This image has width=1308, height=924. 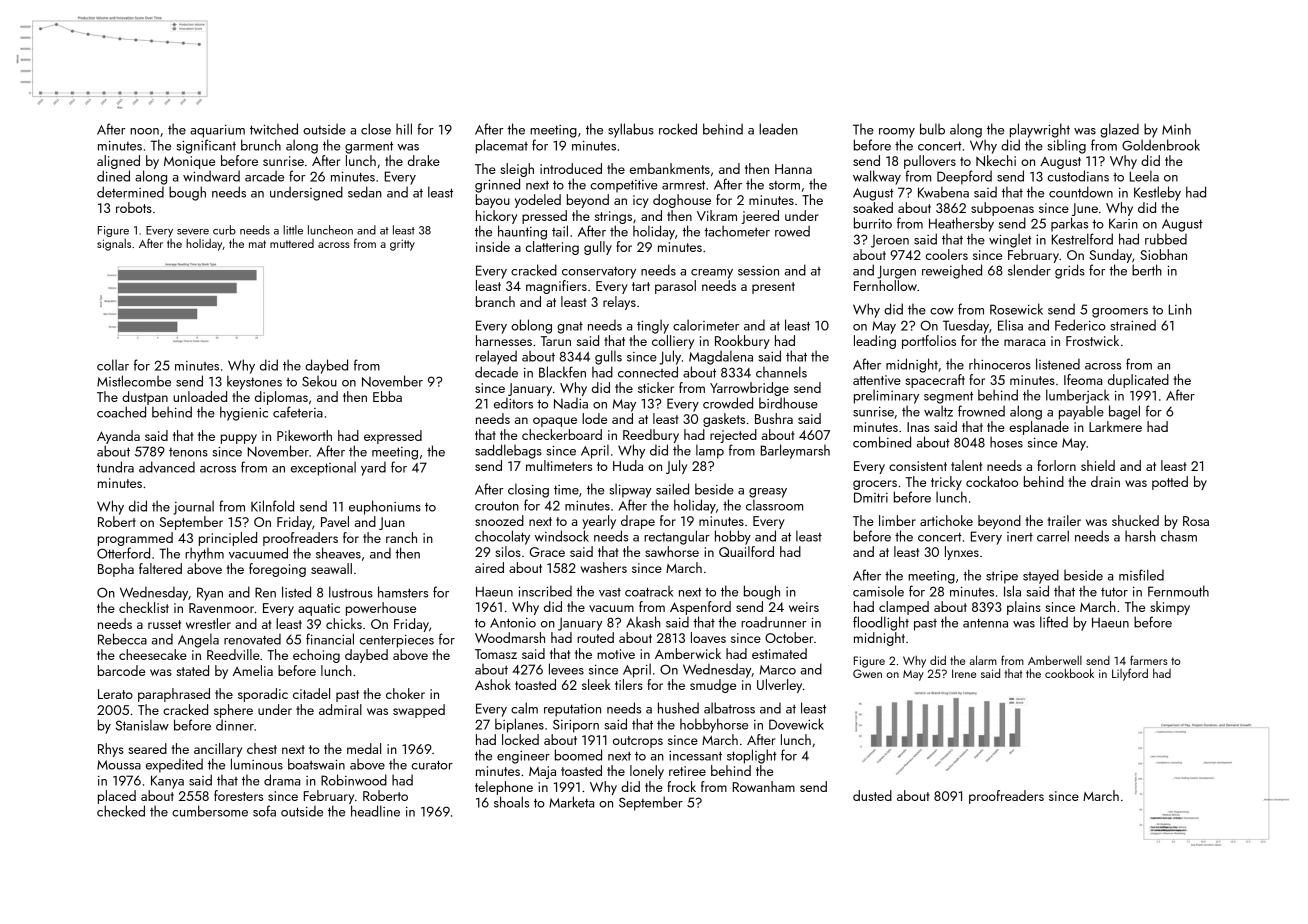 I want to click on Federico, so click(x=1080, y=325).
